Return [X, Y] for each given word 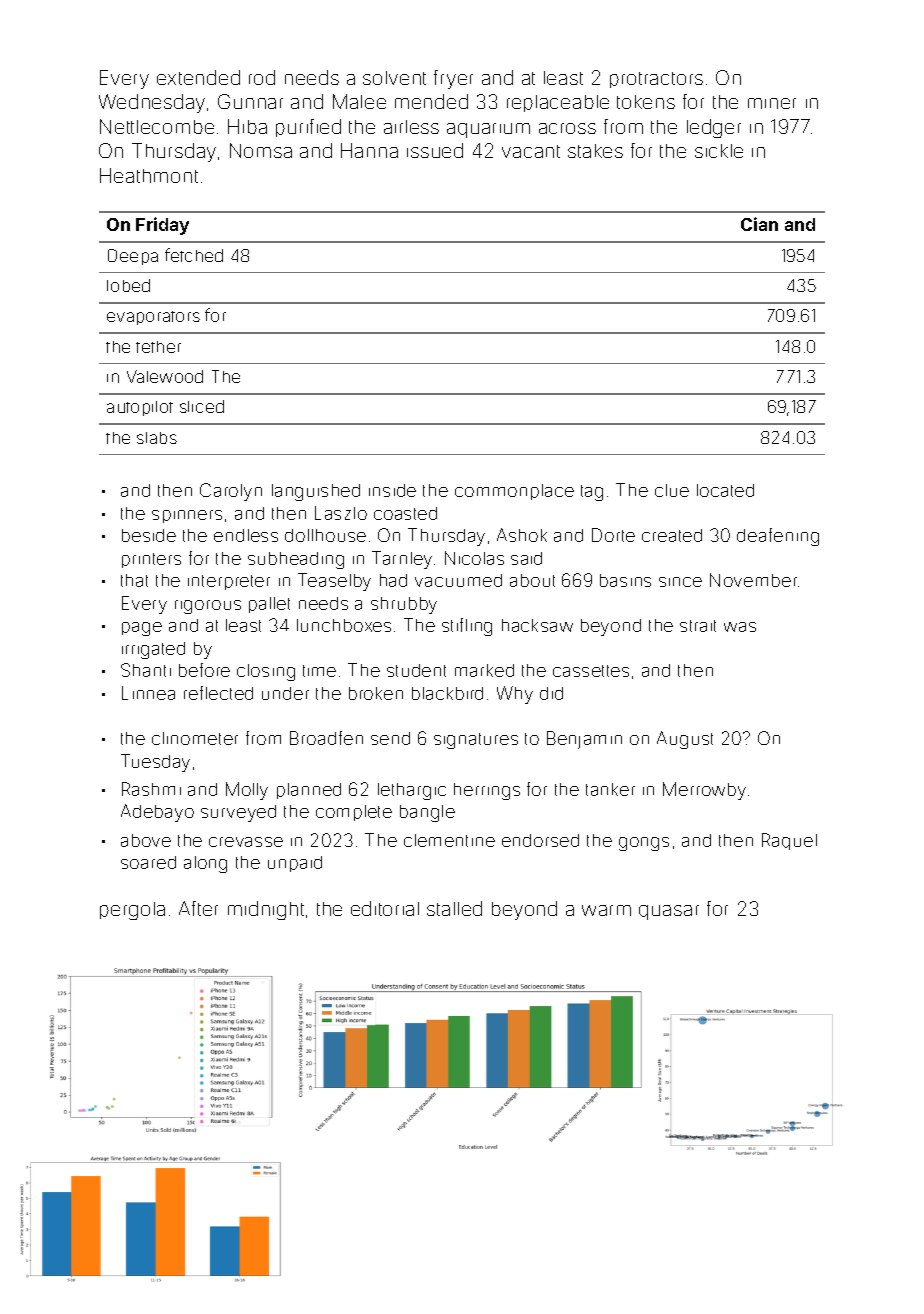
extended [198, 77]
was [740, 627]
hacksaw [537, 625]
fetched [194, 255]
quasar [669, 912]
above [146, 840]
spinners [187, 516]
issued [435, 150]
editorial [385, 908]
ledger [714, 128]
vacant [531, 151]
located [725, 490]
